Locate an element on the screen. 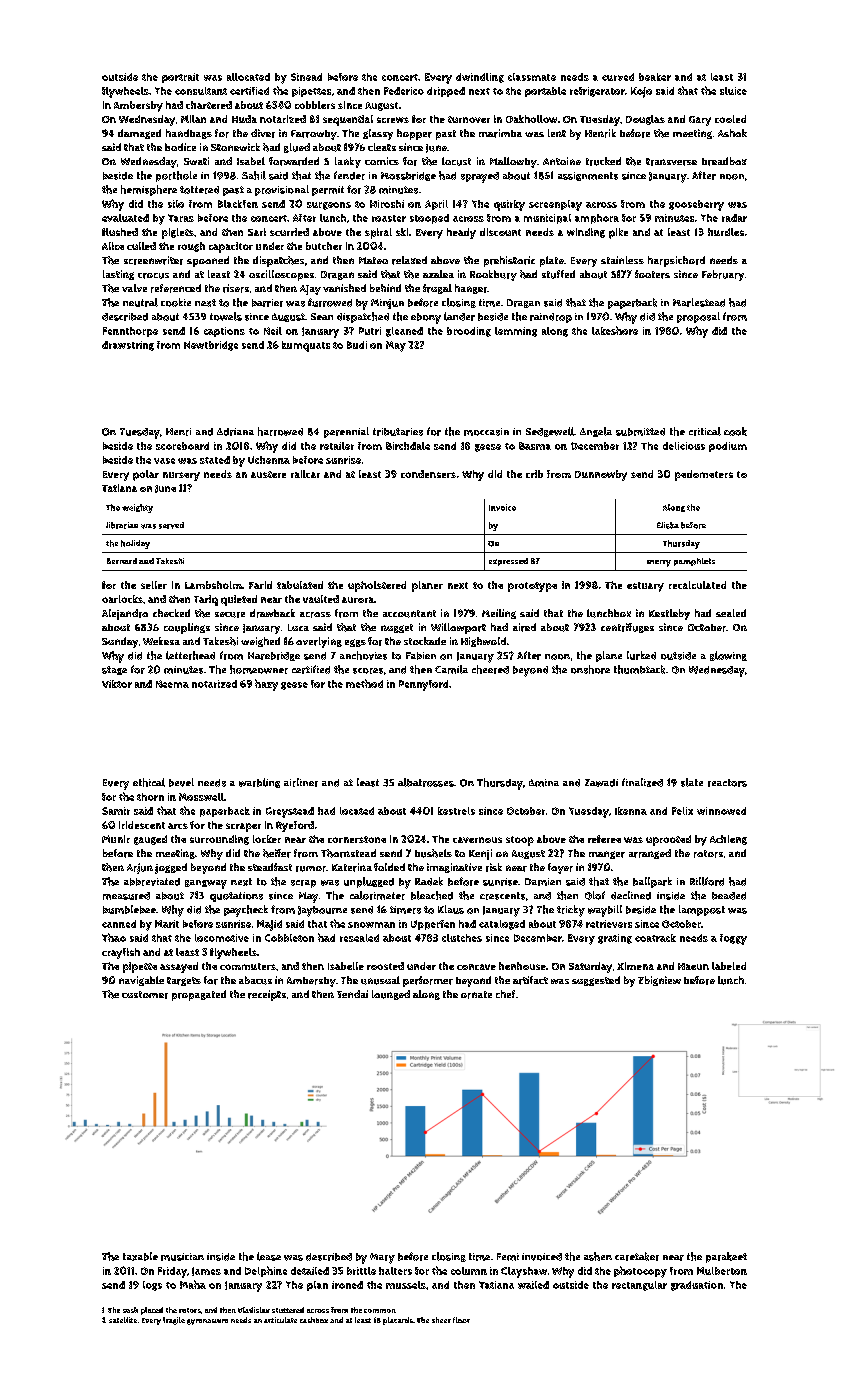 Image resolution: width=849 pixels, height=1400 pixels. Femi is located at coordinates (508, 1257).
